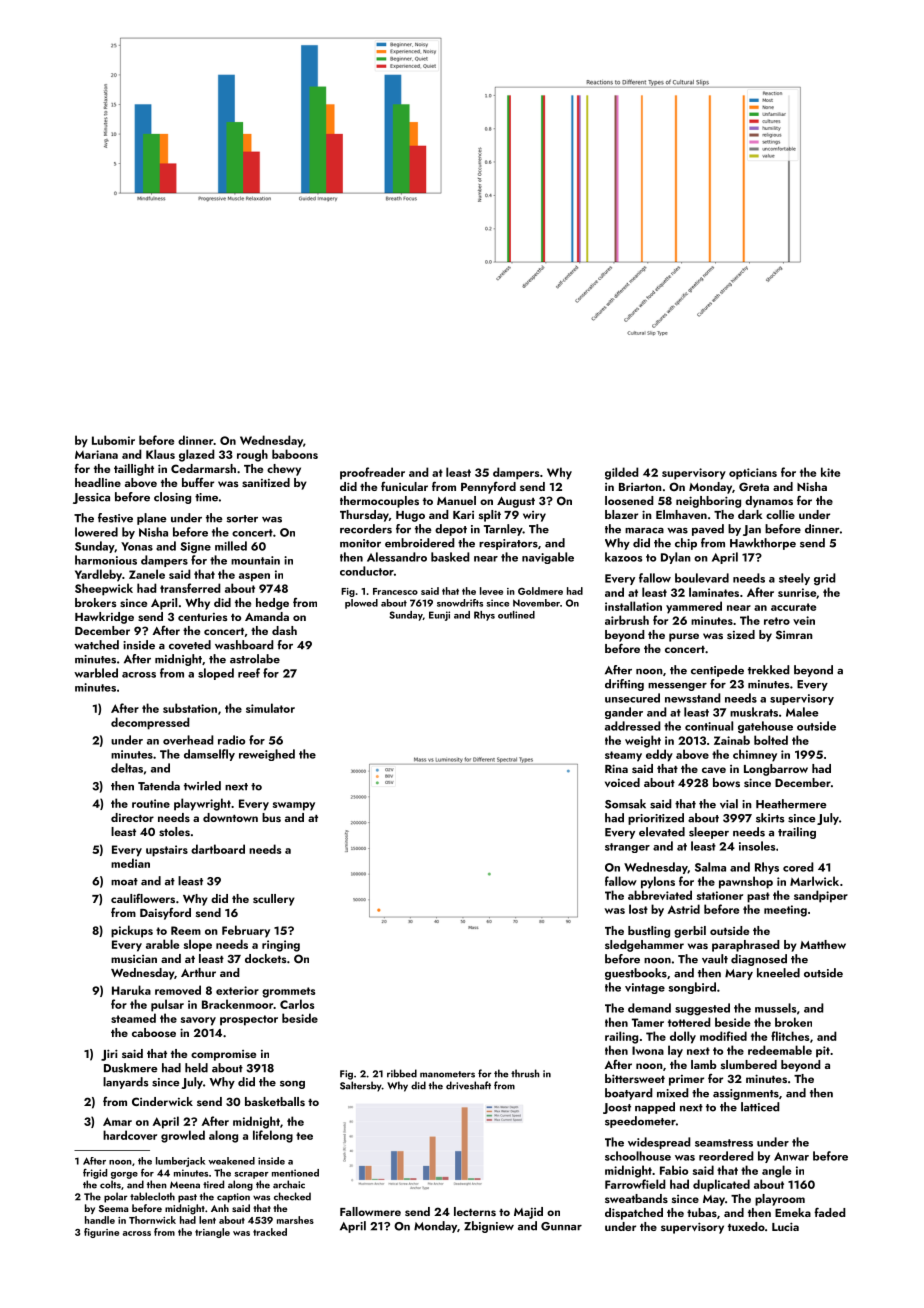 The width and height of the page is (924, 1308). Describe the element at coordinates (488, 488) in the page. I see `Pennyford` at that location.
